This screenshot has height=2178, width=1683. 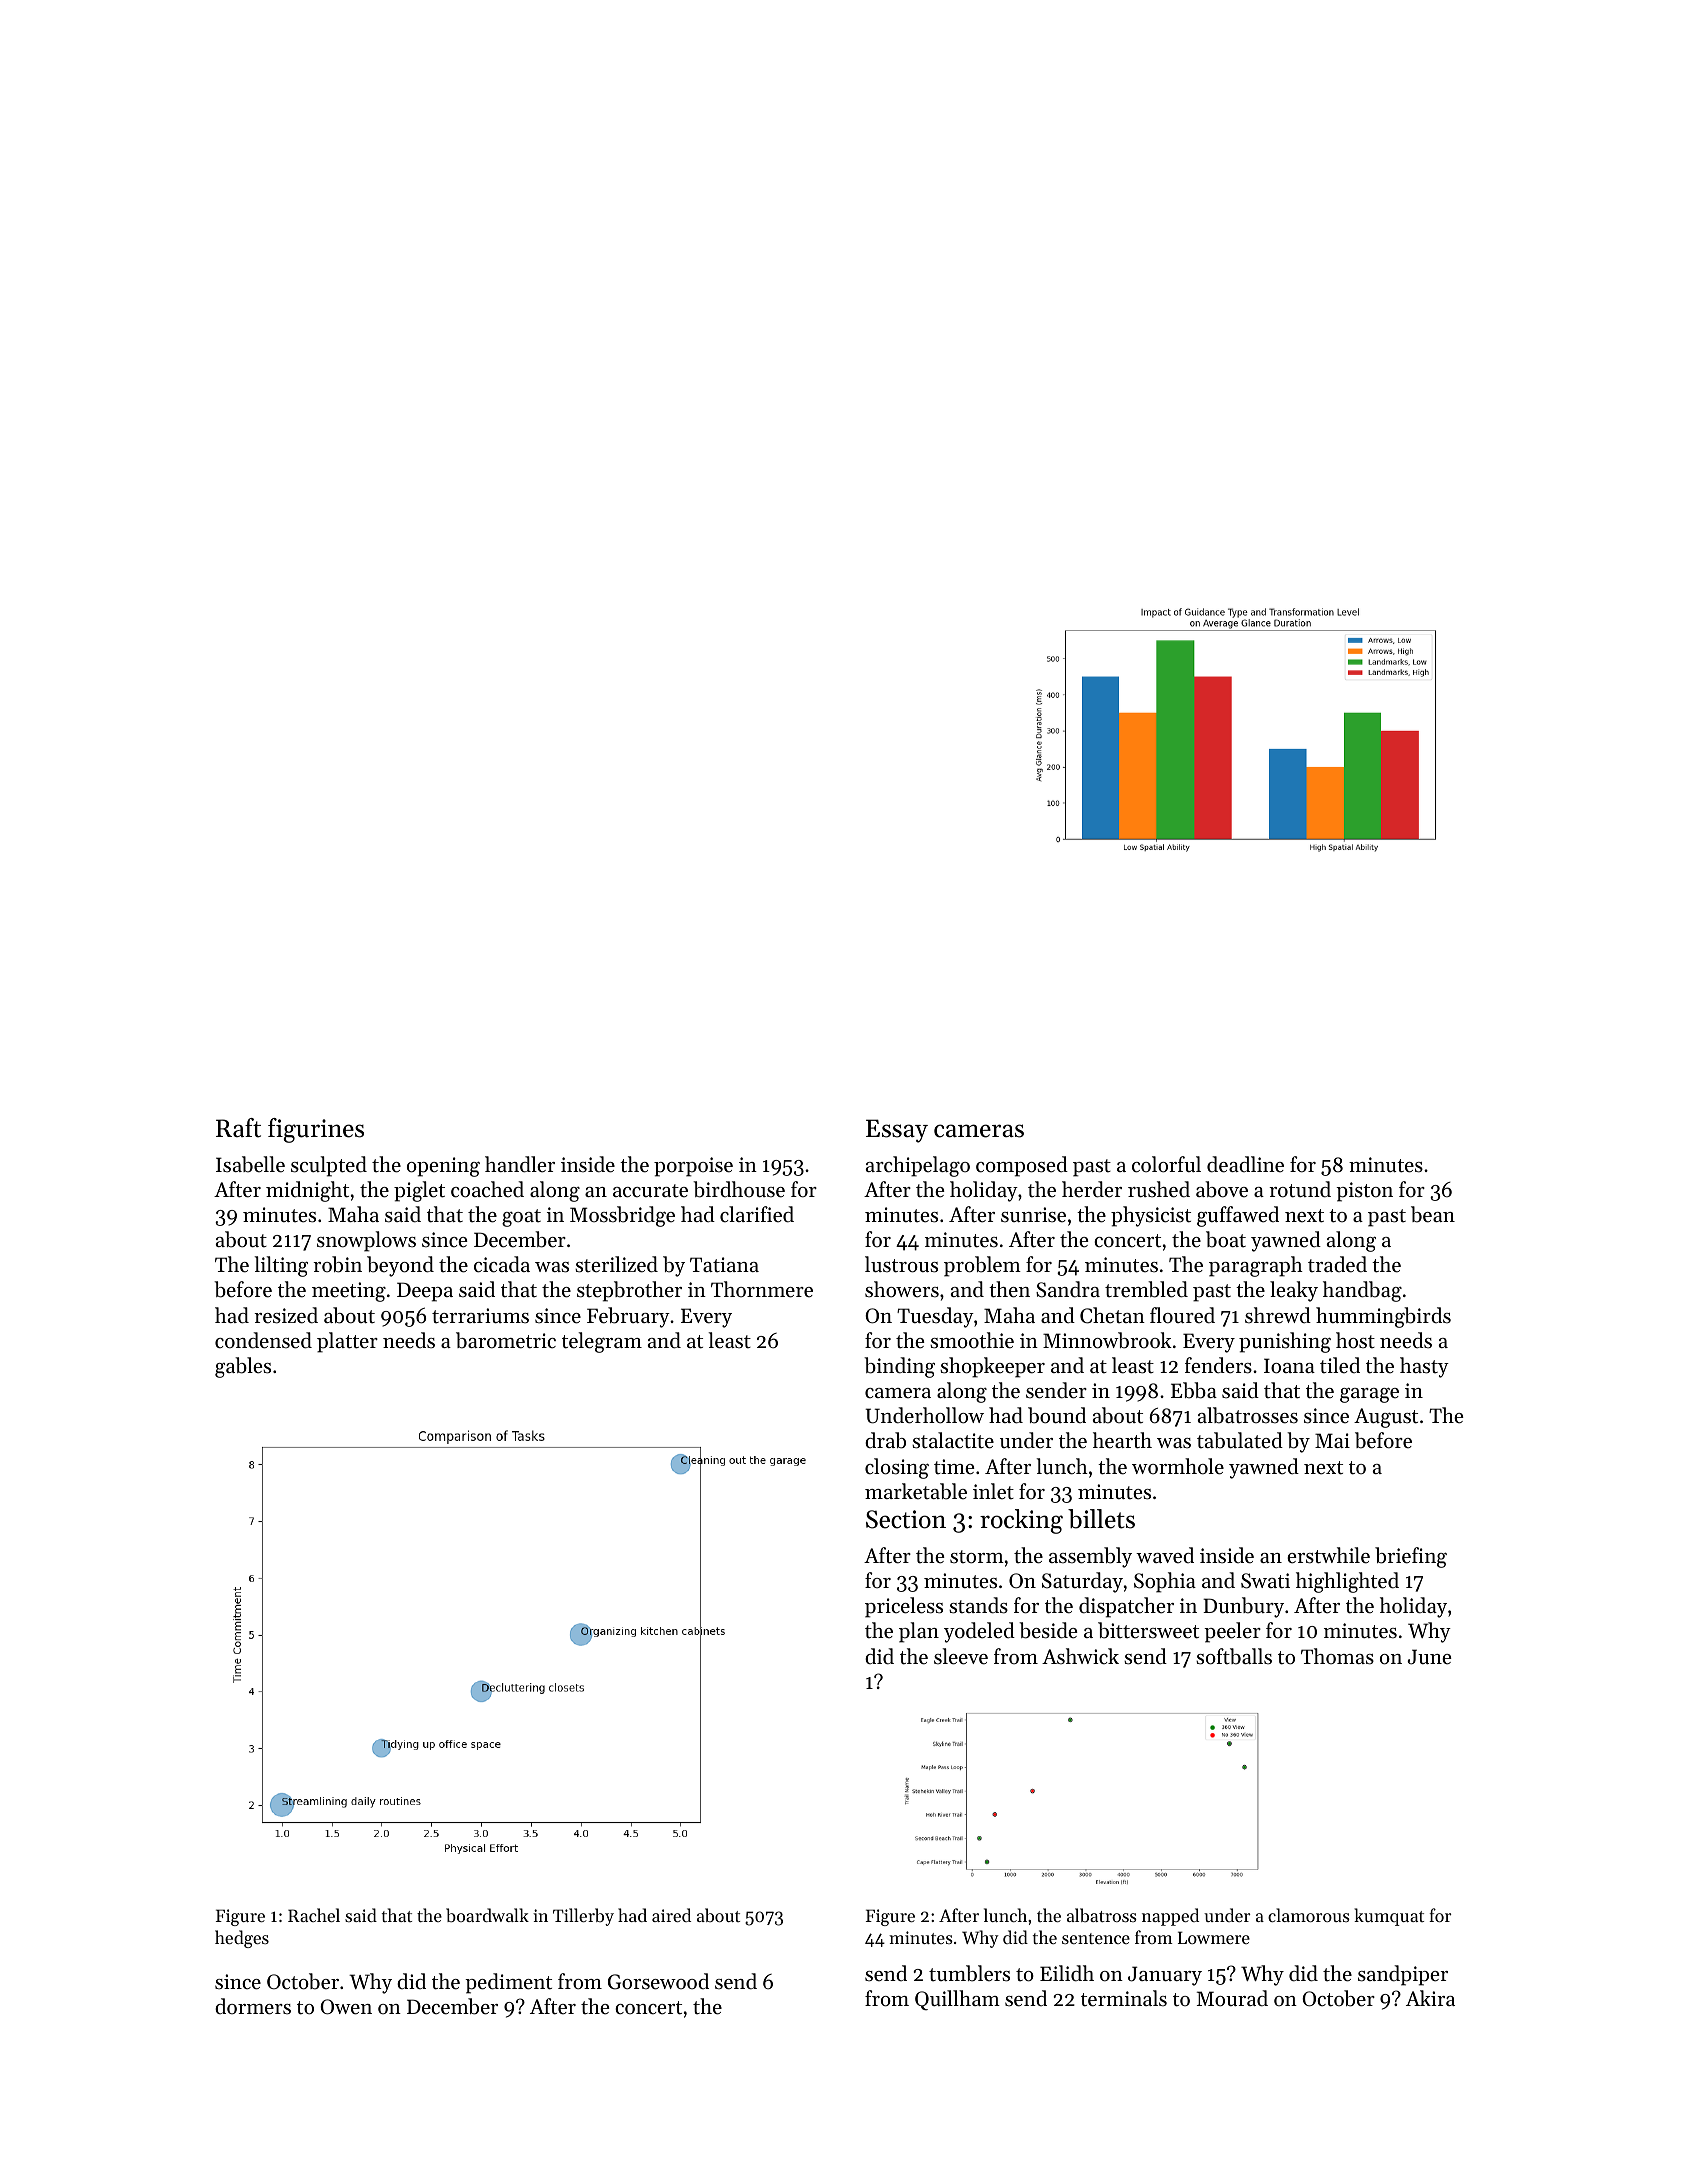 I want to click on stepbrother, so click(x=629, y=1291).
